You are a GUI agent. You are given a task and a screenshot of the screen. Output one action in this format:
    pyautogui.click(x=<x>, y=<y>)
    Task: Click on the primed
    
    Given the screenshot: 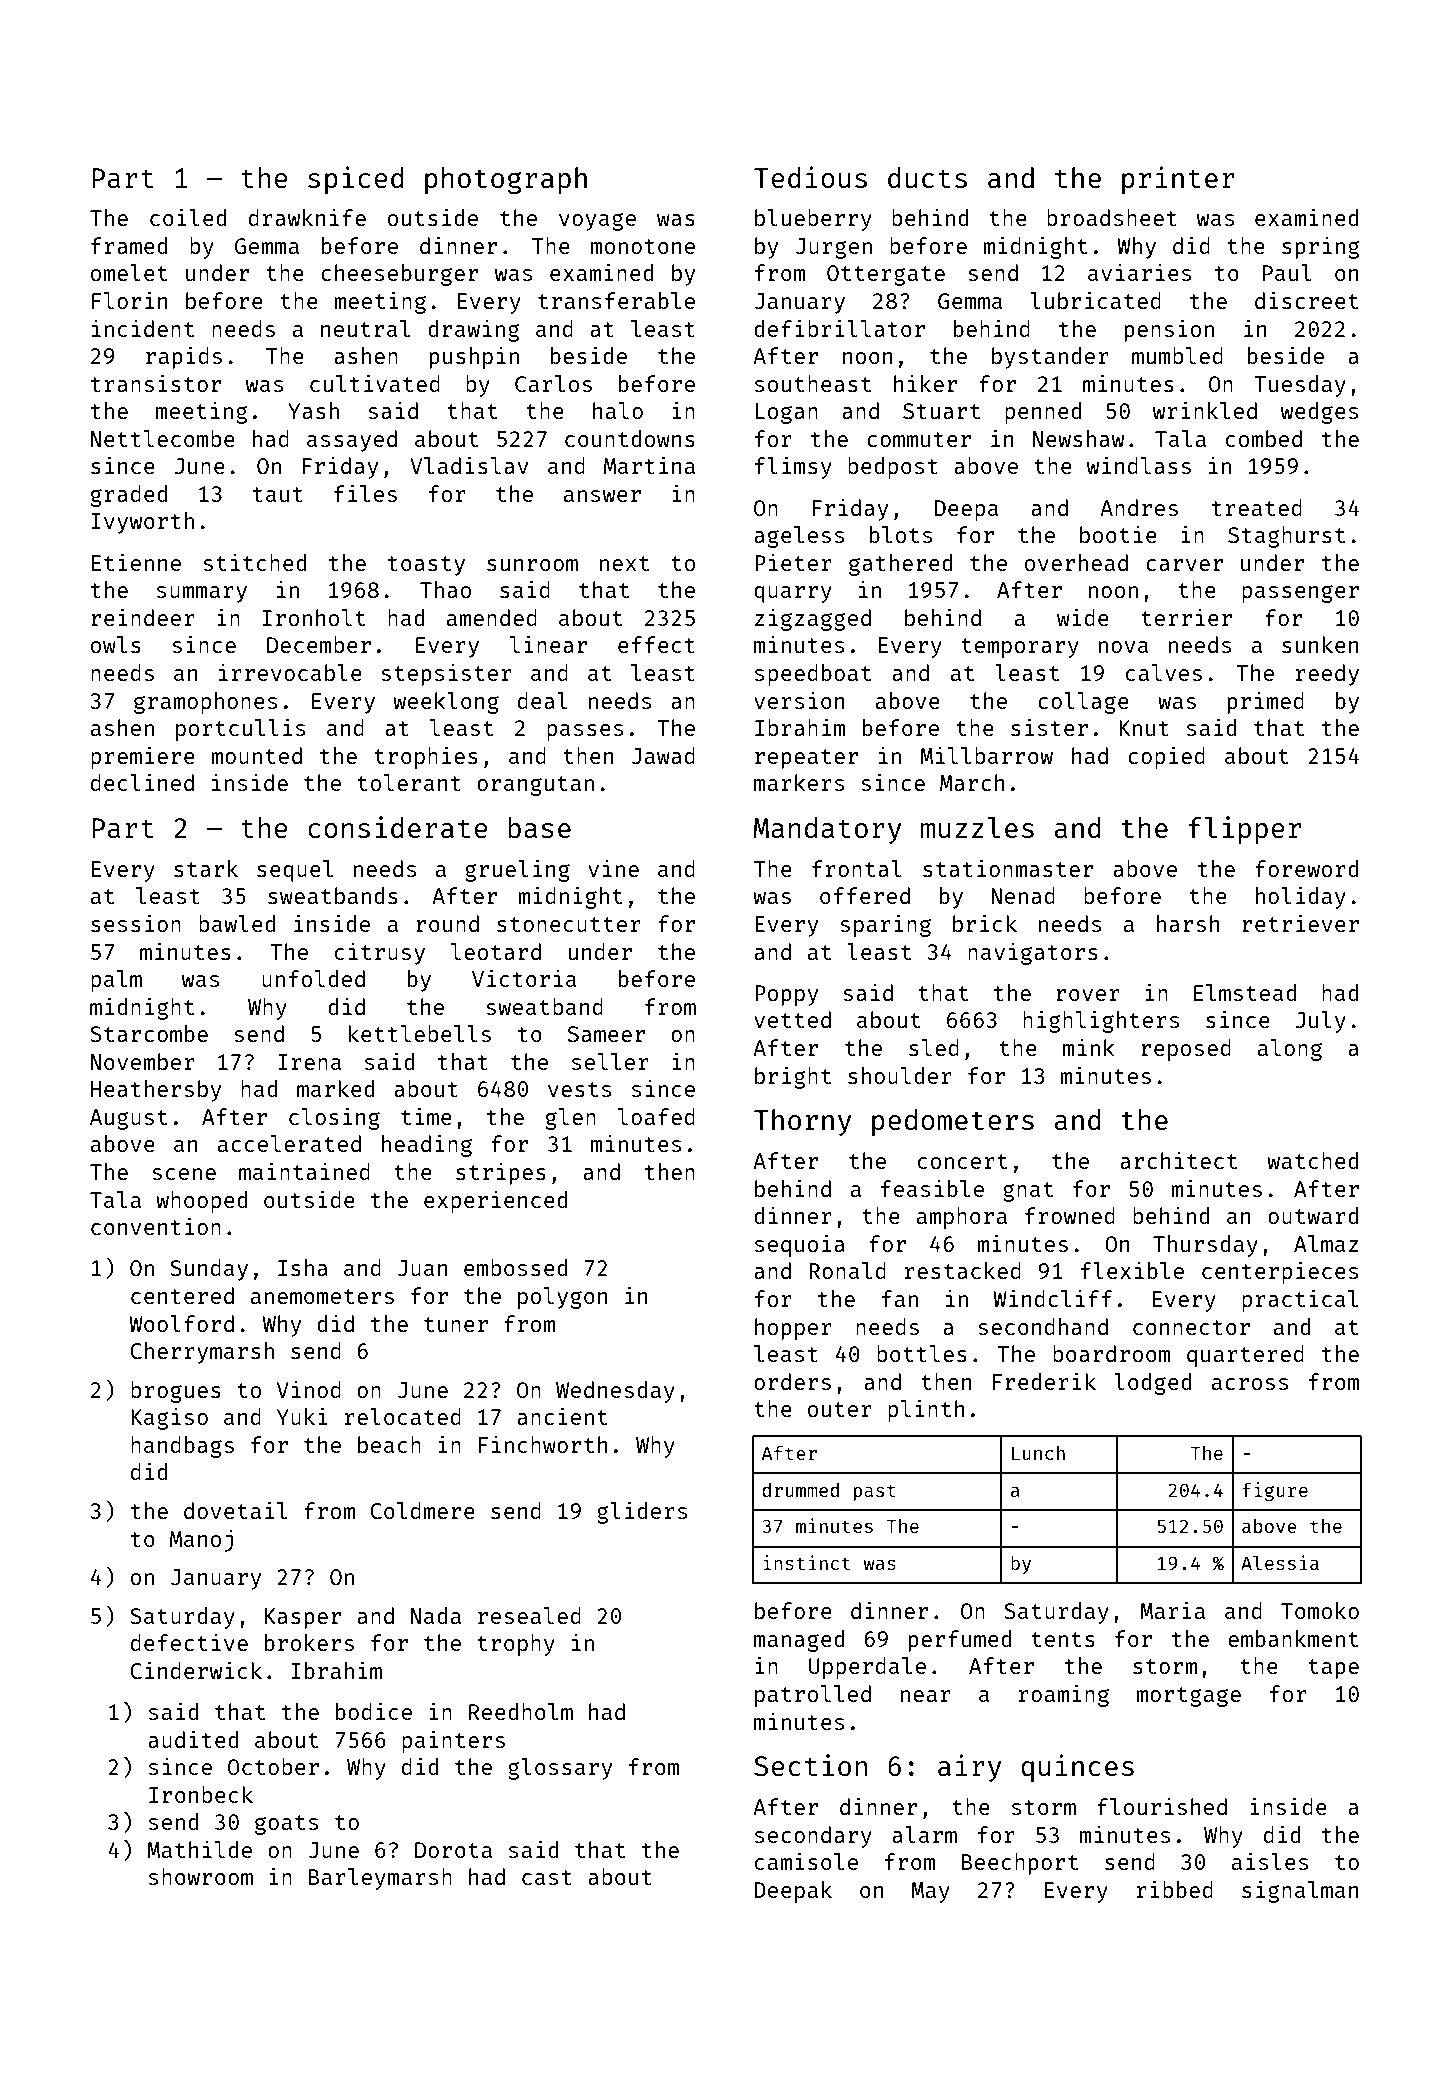 What is the action you would take?
    pyautogui.click(x=1266, y=703)
